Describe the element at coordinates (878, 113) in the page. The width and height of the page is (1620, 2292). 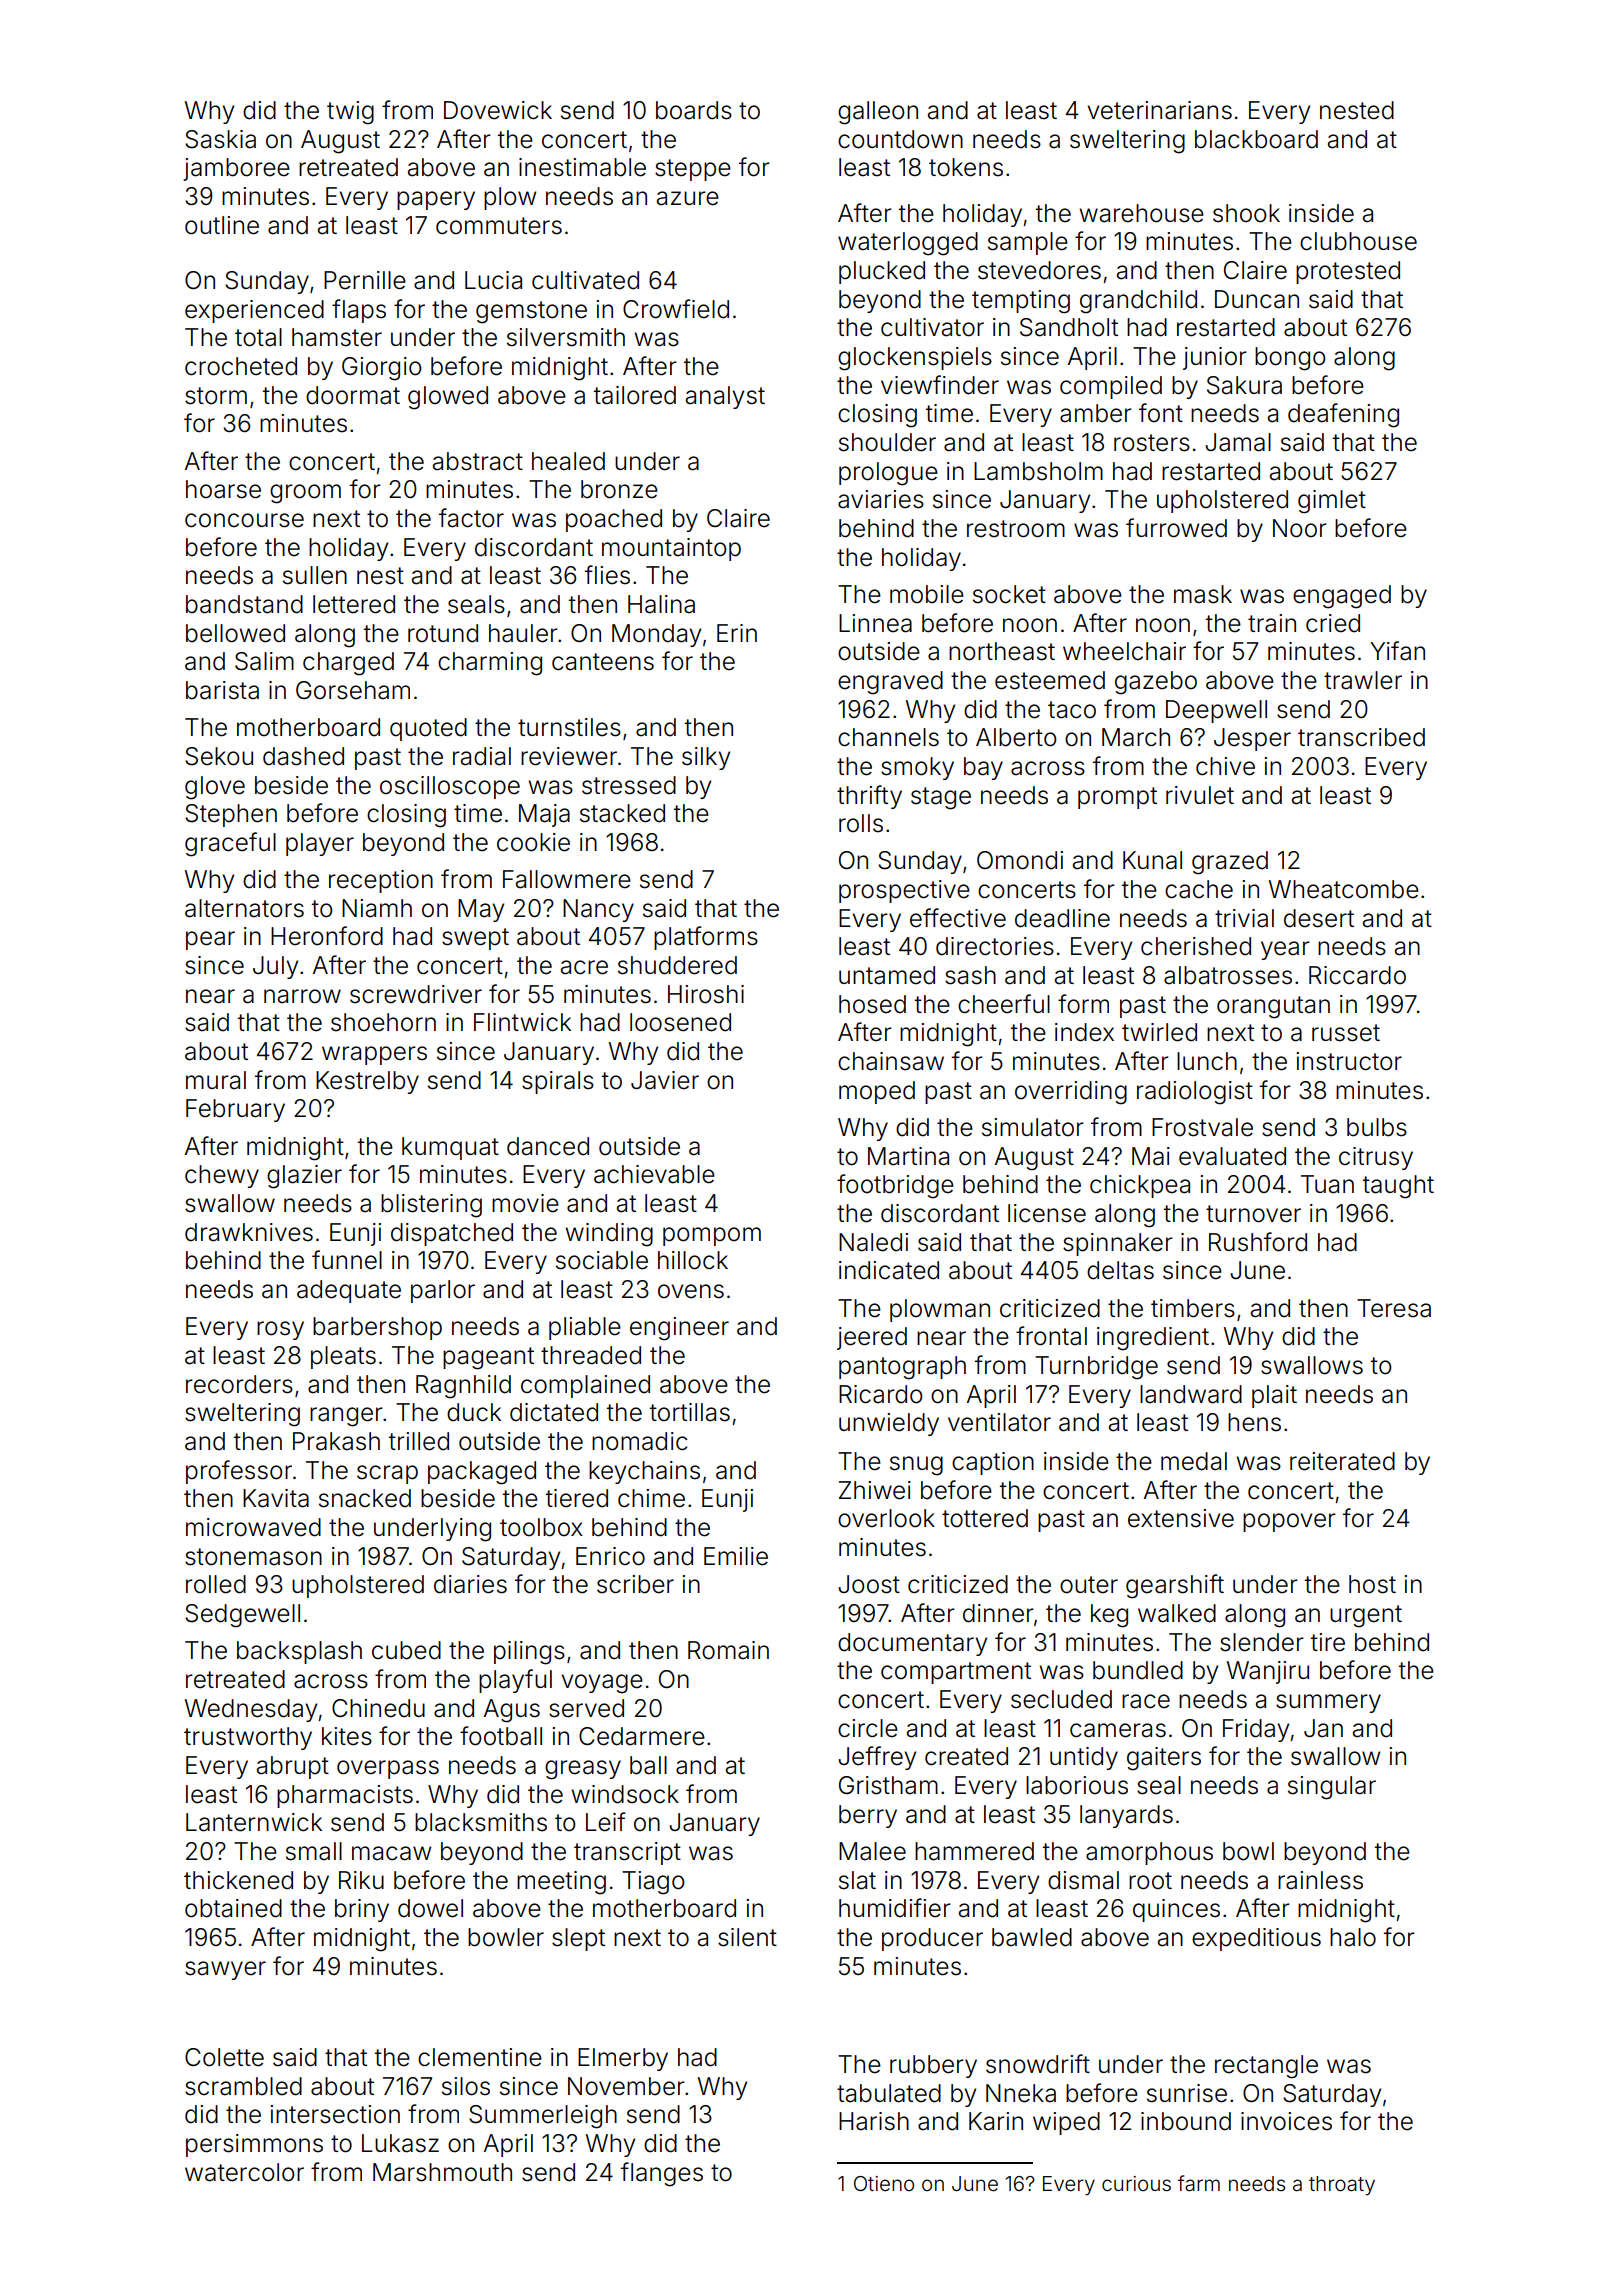
I see `galleon` at that location.
